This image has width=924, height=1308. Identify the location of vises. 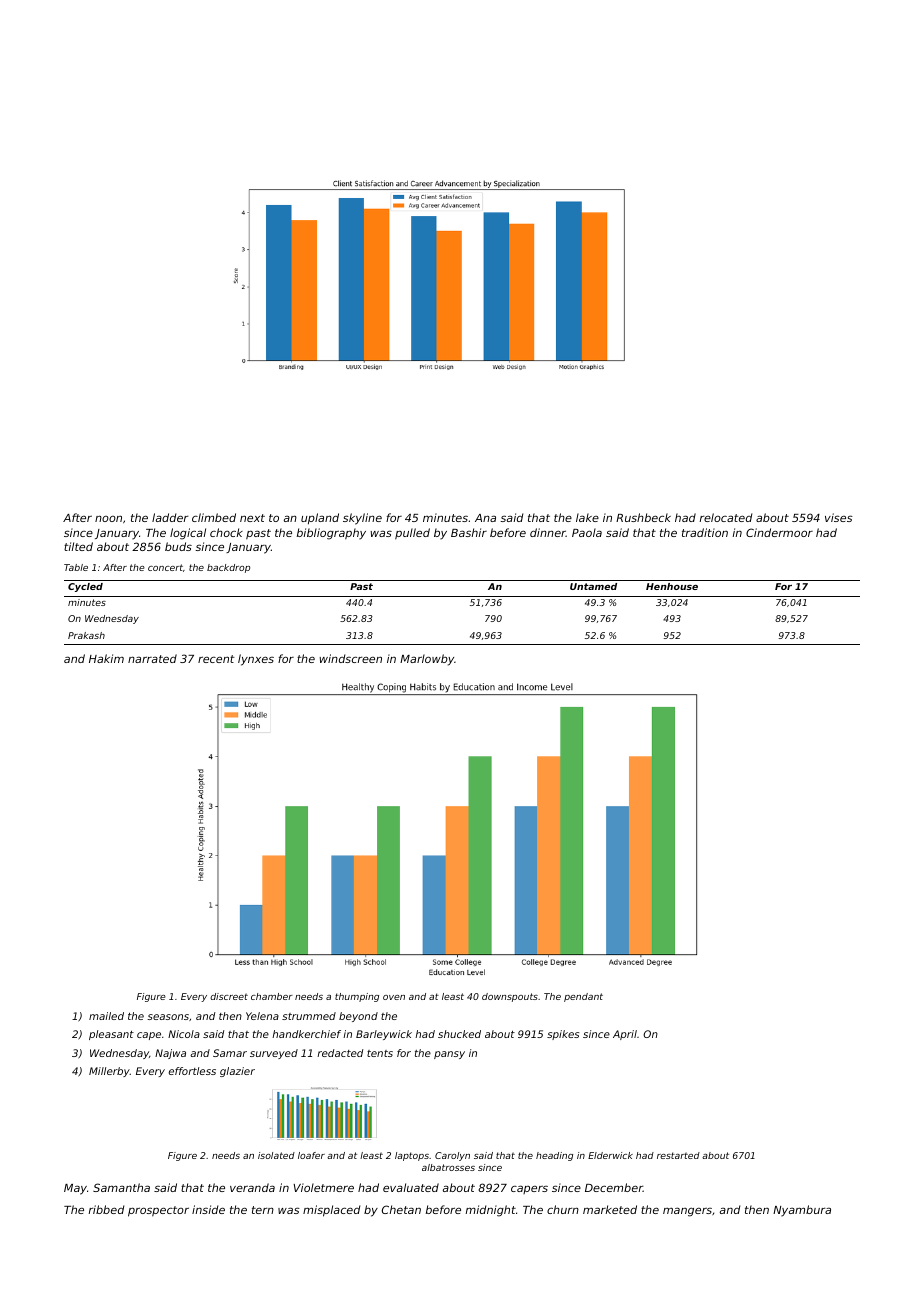
(839, 517).
